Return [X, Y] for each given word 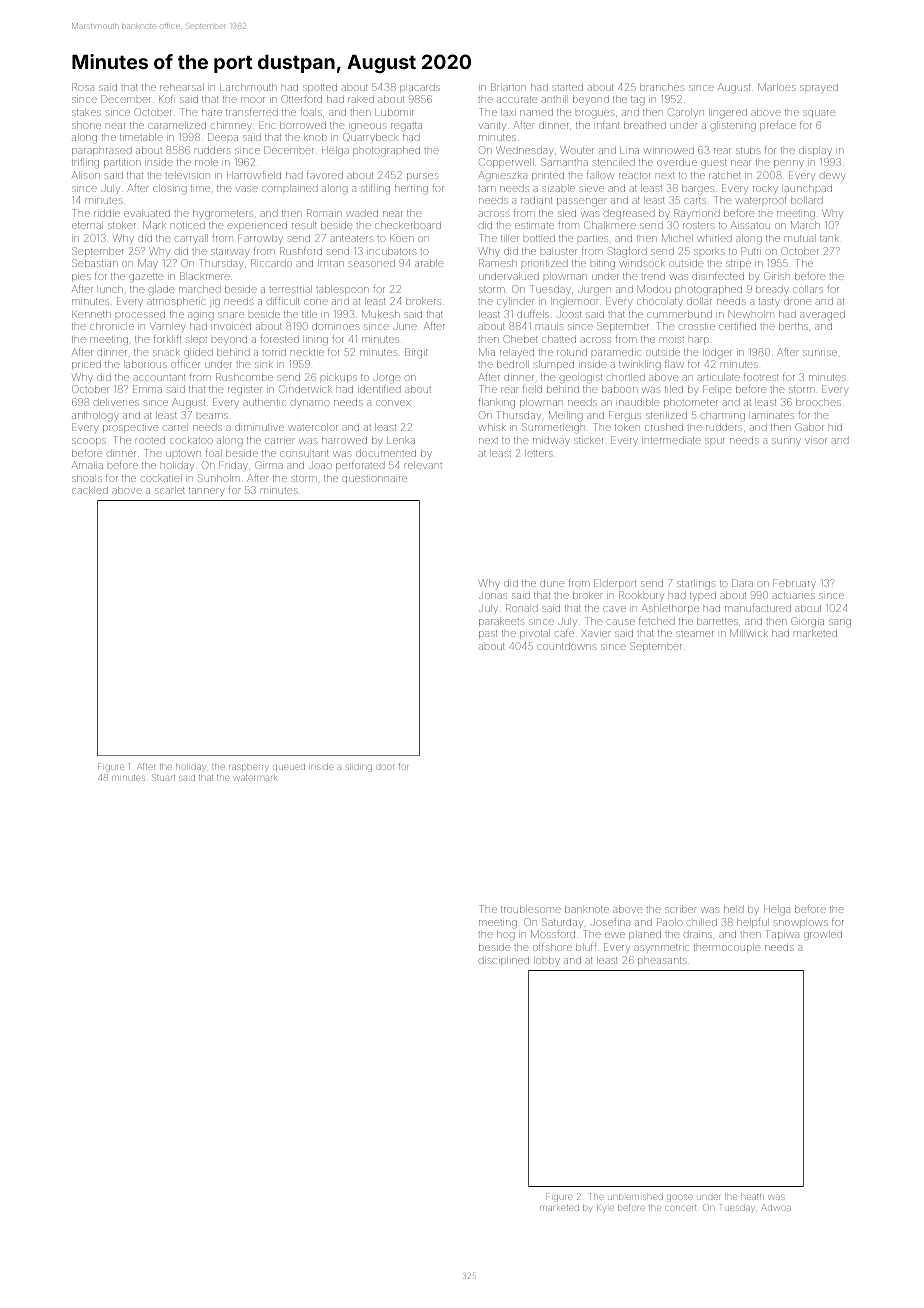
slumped [553, 365]
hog [506, 935]
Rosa [83, 87]
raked [361, 99]
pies [81, 278]
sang [840, 622]
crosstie [697, 326]
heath [752, 1197]
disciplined [503, 961]
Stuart [163, 777]
